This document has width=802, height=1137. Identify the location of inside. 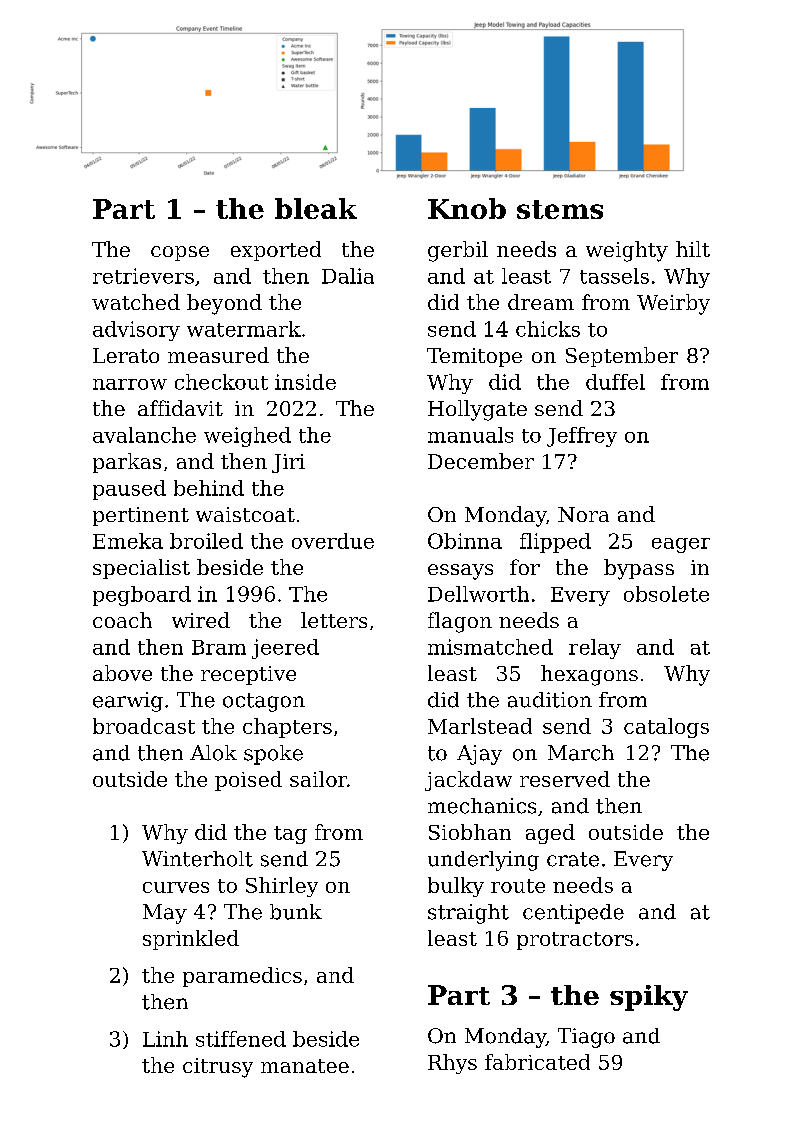
(305, 382).
